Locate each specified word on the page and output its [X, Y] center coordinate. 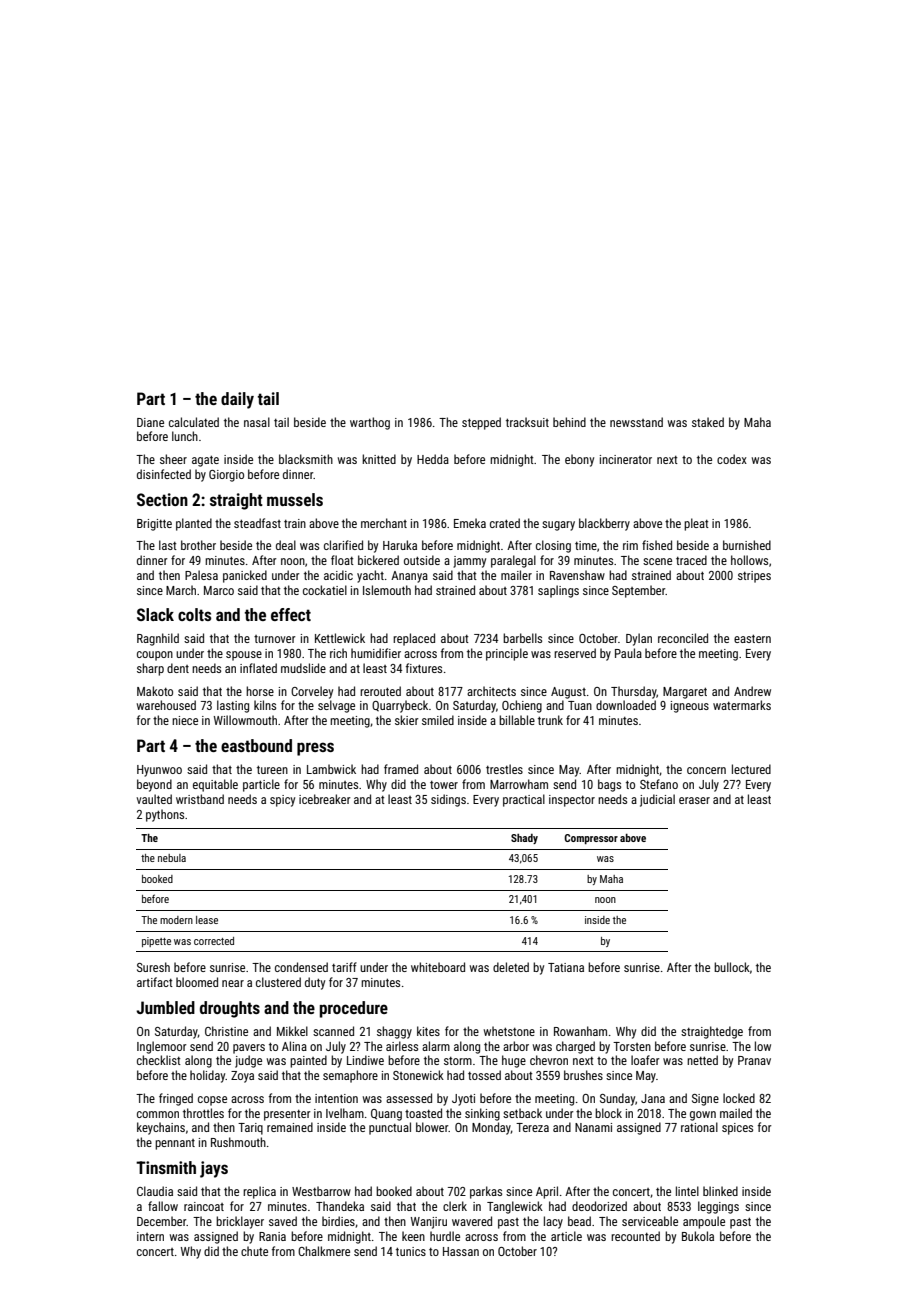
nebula [172, 858]
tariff [344, 967]
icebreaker [325, 799]
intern [150, 1236]
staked [708, 422]
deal [286, 545]
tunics [411, 1251]
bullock [732, 967]
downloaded [626, 705]
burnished [747, 545]
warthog [370, 423]
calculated [194, 422]
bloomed [197, 982]
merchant [384, 523]
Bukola [698, 1236]
